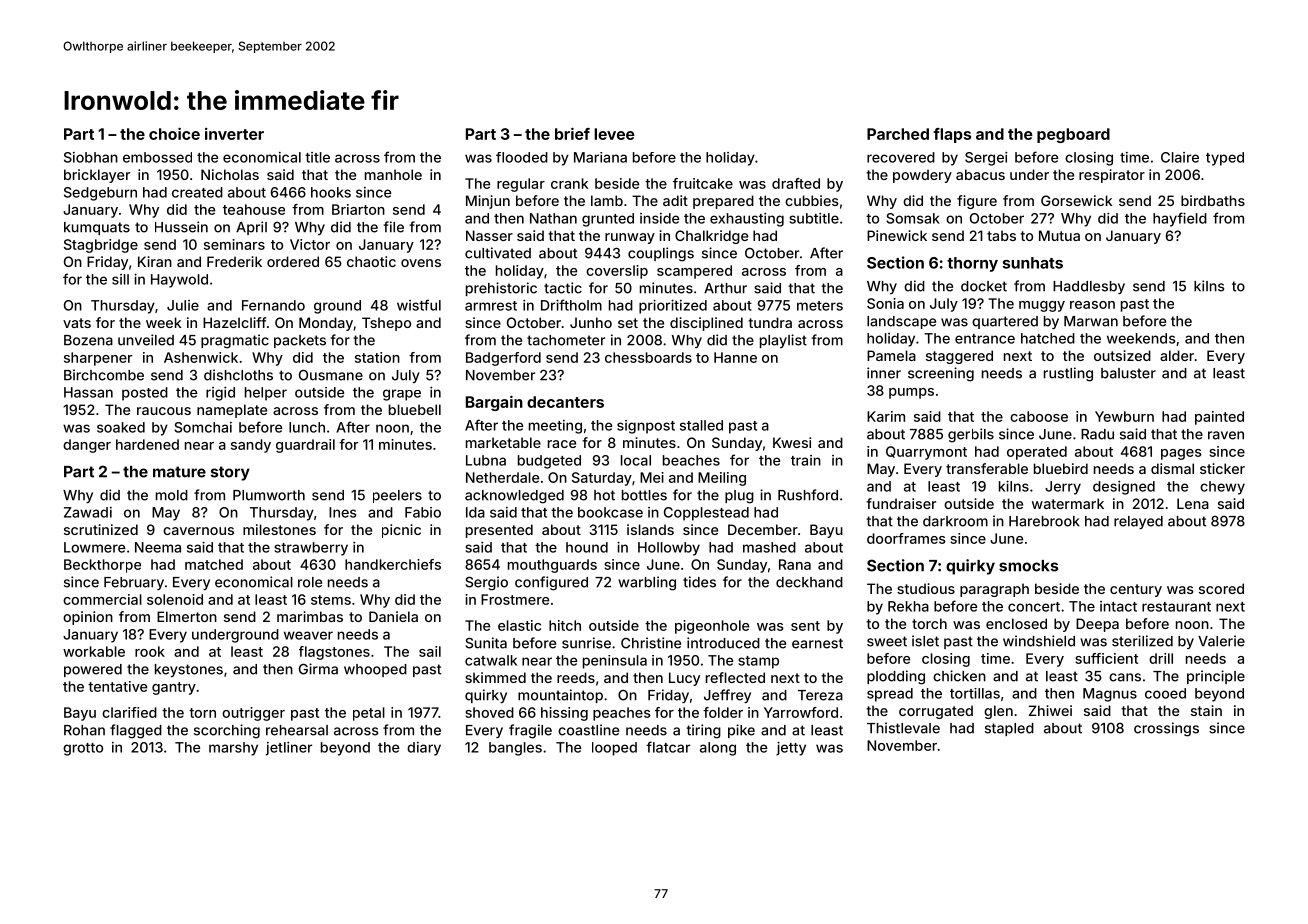  What do you see at coordinates (430, 651) in the page?
I see `sail` at bounding box center [430, 651].
